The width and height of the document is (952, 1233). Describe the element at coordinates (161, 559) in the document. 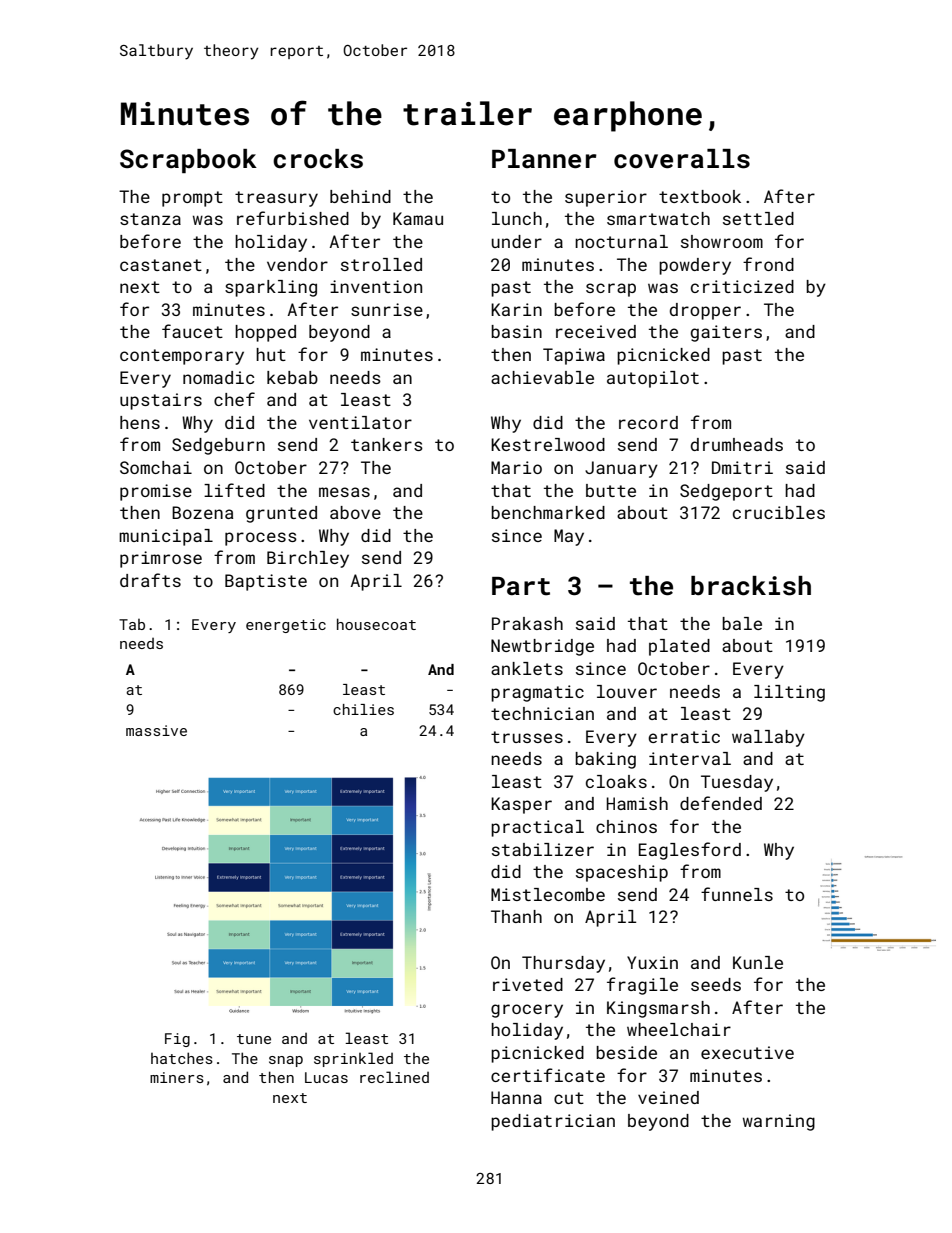

I see `primrose` at that location.
